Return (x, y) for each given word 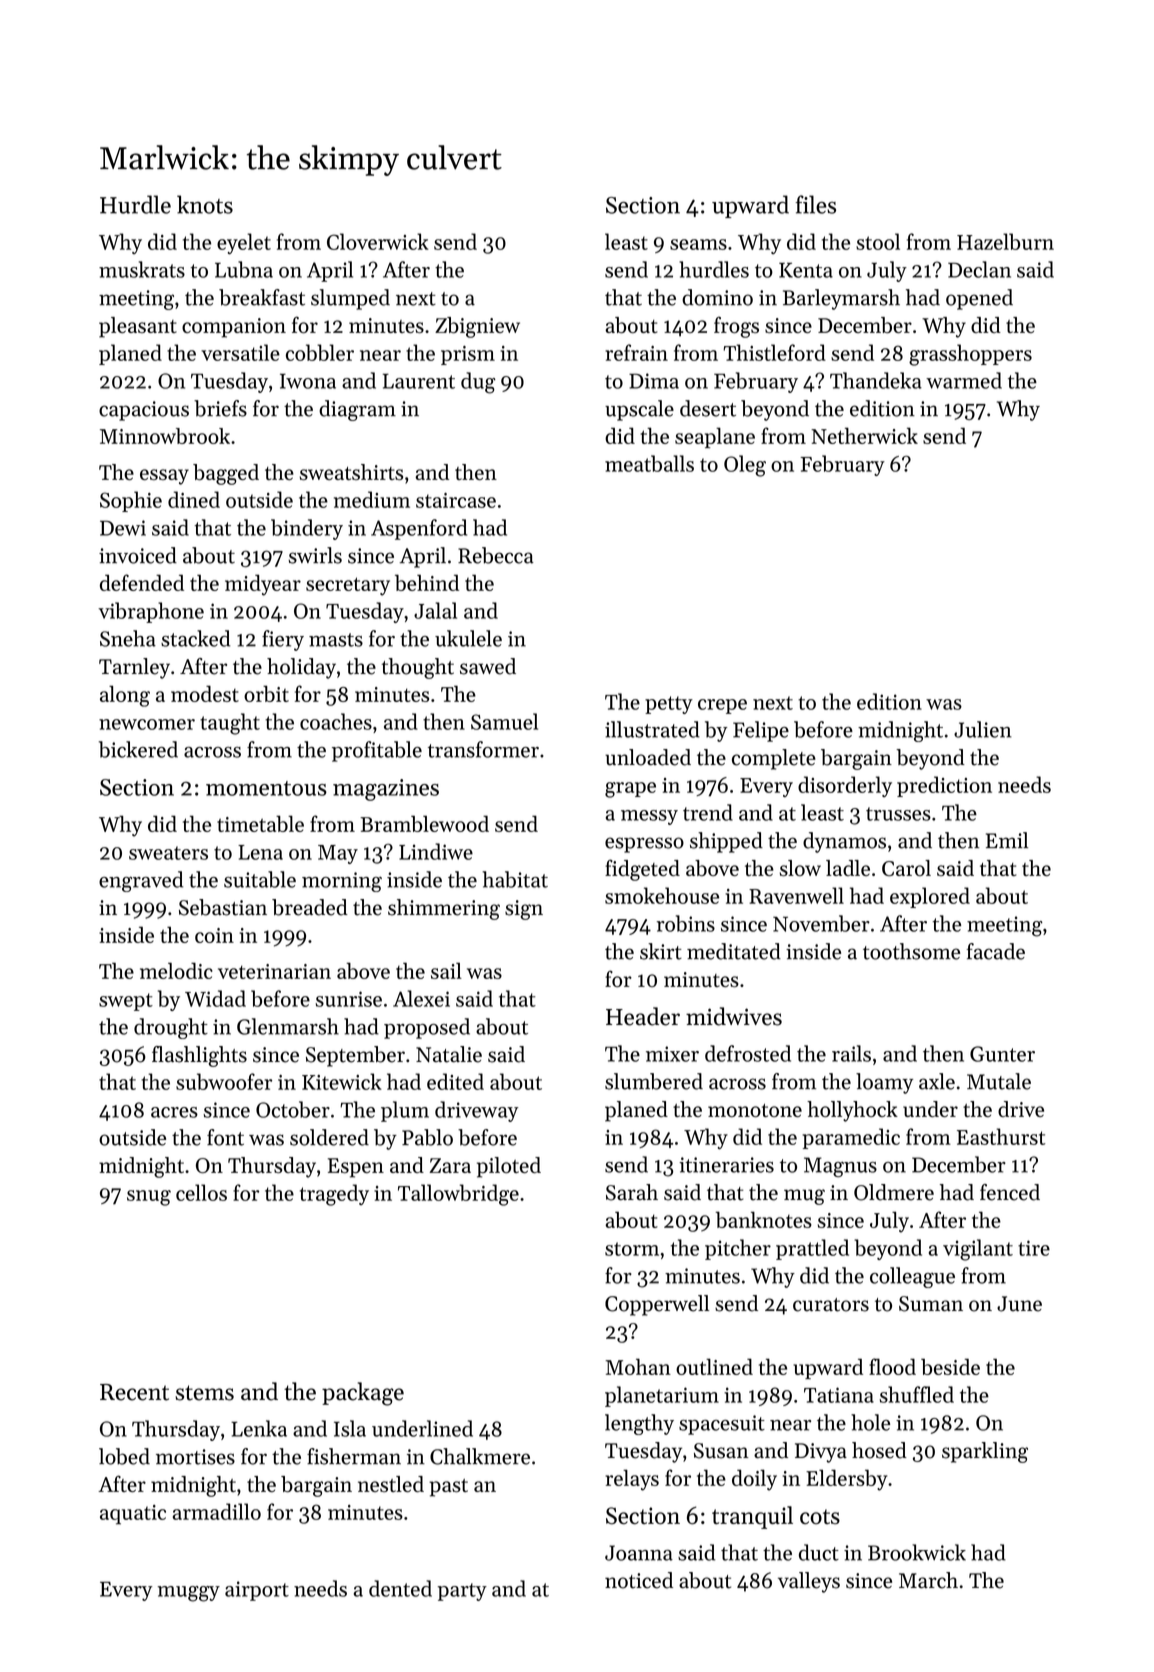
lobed (124, 1456)
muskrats (142, 269)
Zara (450, 1165)
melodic (176, 970)
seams (698, 244)
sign (524, 910)
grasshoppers (970, 355)
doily (754, 1480)
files (816, 204)
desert (708, 408)
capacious (144, 411)
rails (851, 1053)
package (363, 1394)
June (1019, 1304)
